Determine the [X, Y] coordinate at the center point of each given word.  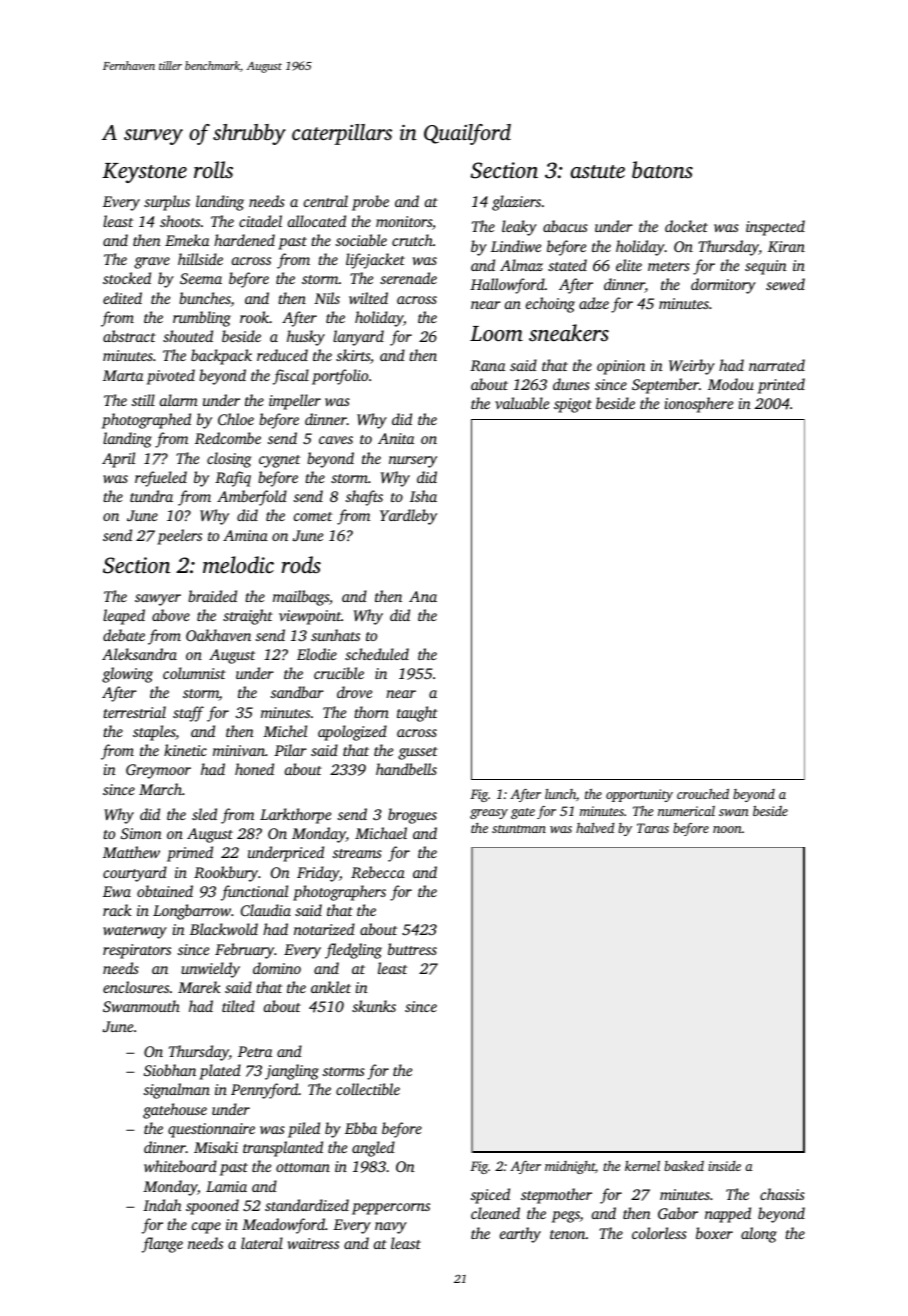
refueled [161, 479]
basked [684, 1166]
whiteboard [180, 1166]
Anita [396, 438]
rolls [213, 170]
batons [662, 170]
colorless [659, 1233]
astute [598, 172]
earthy [520, 1235]
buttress [412, 949]
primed [190, 854]
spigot [573, 405]
